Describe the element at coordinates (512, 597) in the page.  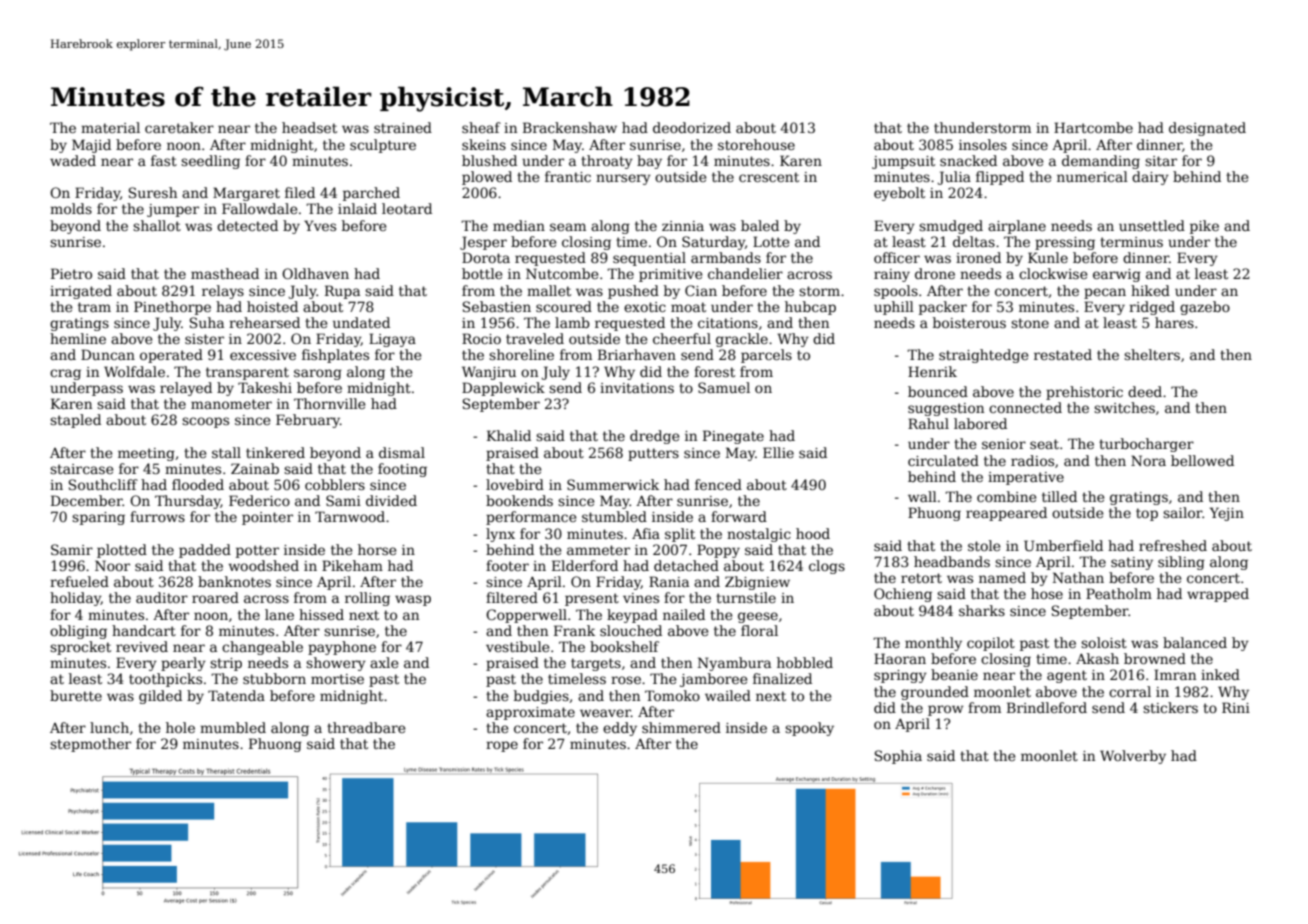
I see `filtered` at that location.
